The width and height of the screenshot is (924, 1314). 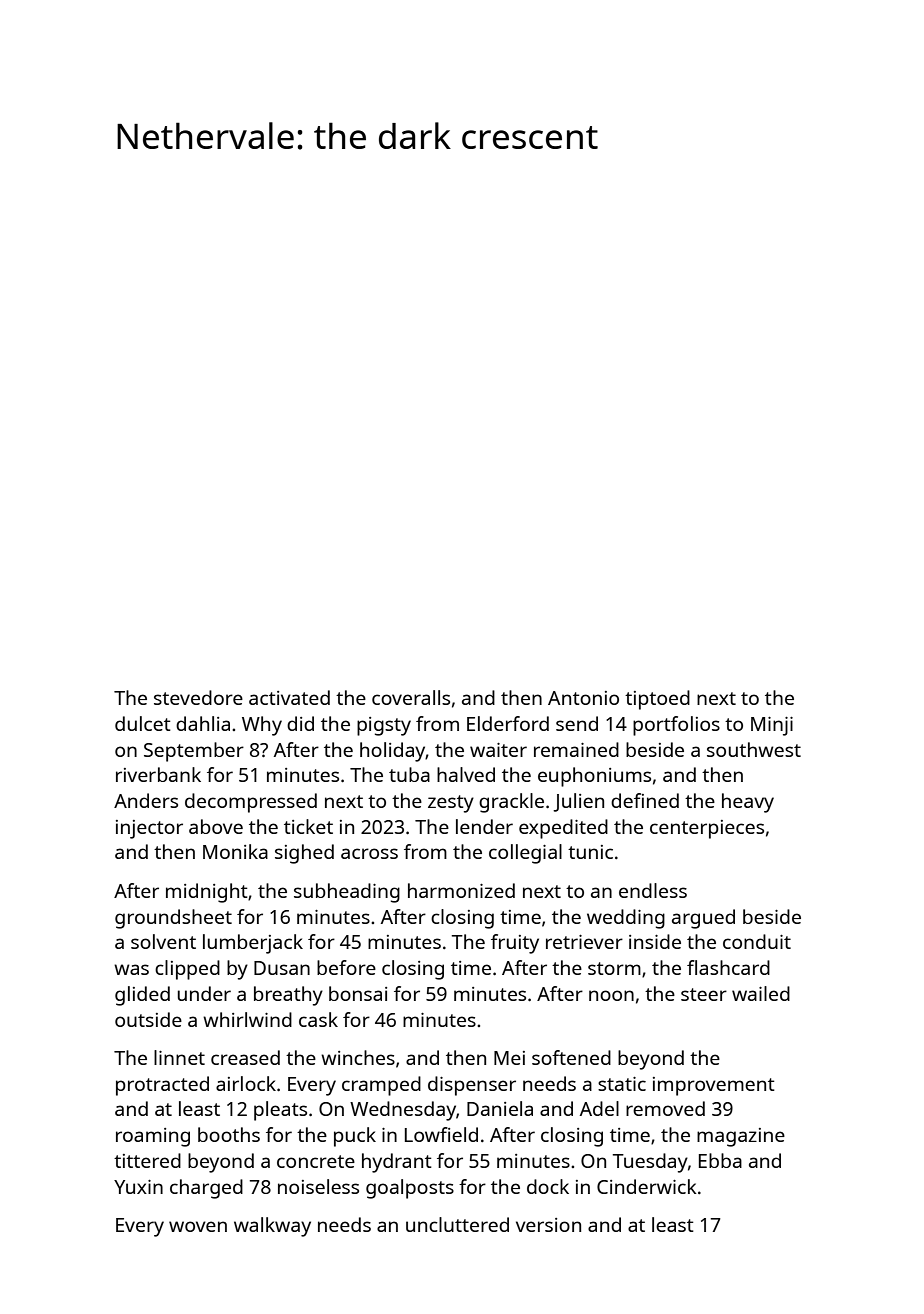 I want to click on Yuxin, so click(x=138, y=1187).
